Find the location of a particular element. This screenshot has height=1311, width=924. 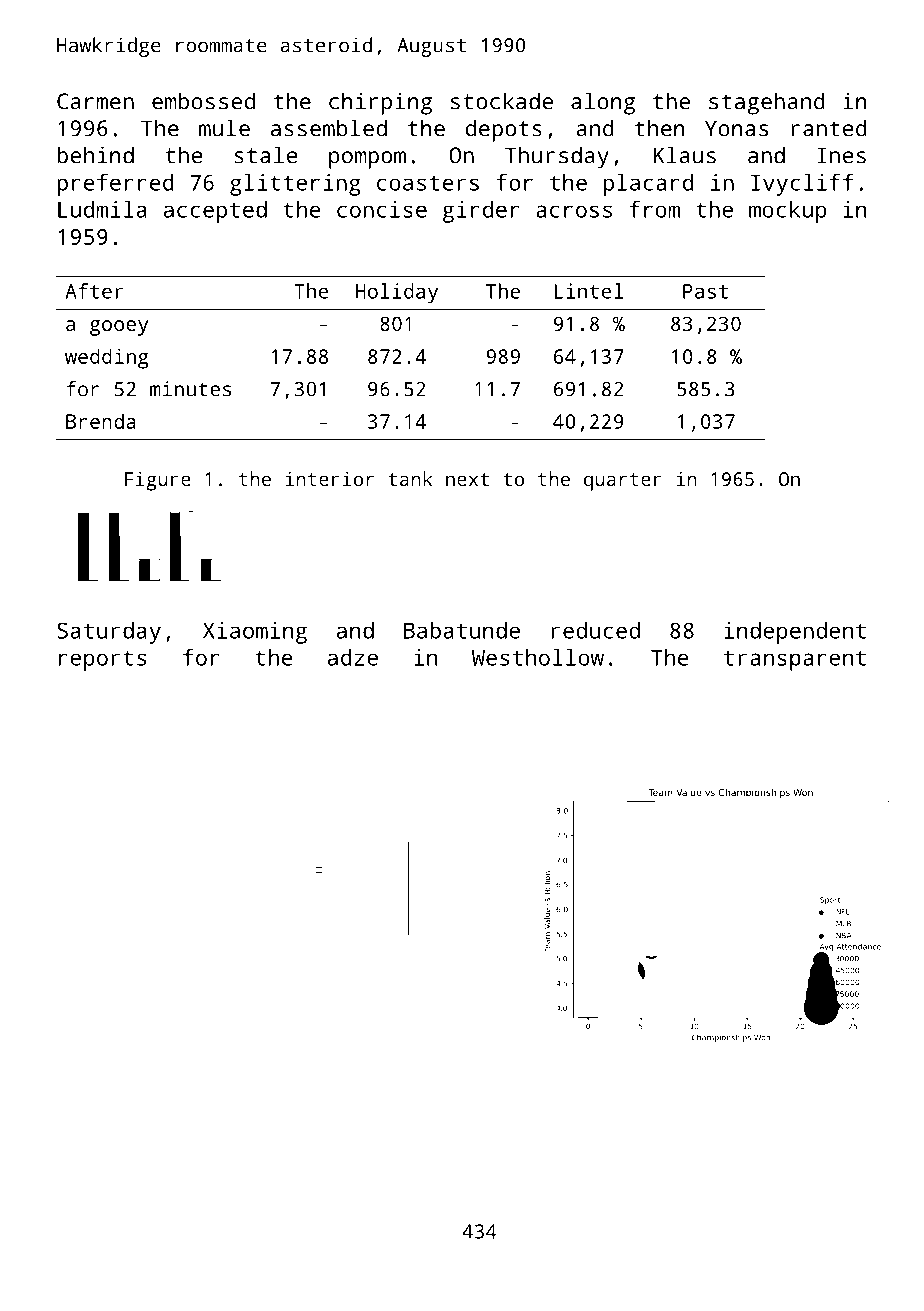

Babatunde is located at coordinates (462, 630).
